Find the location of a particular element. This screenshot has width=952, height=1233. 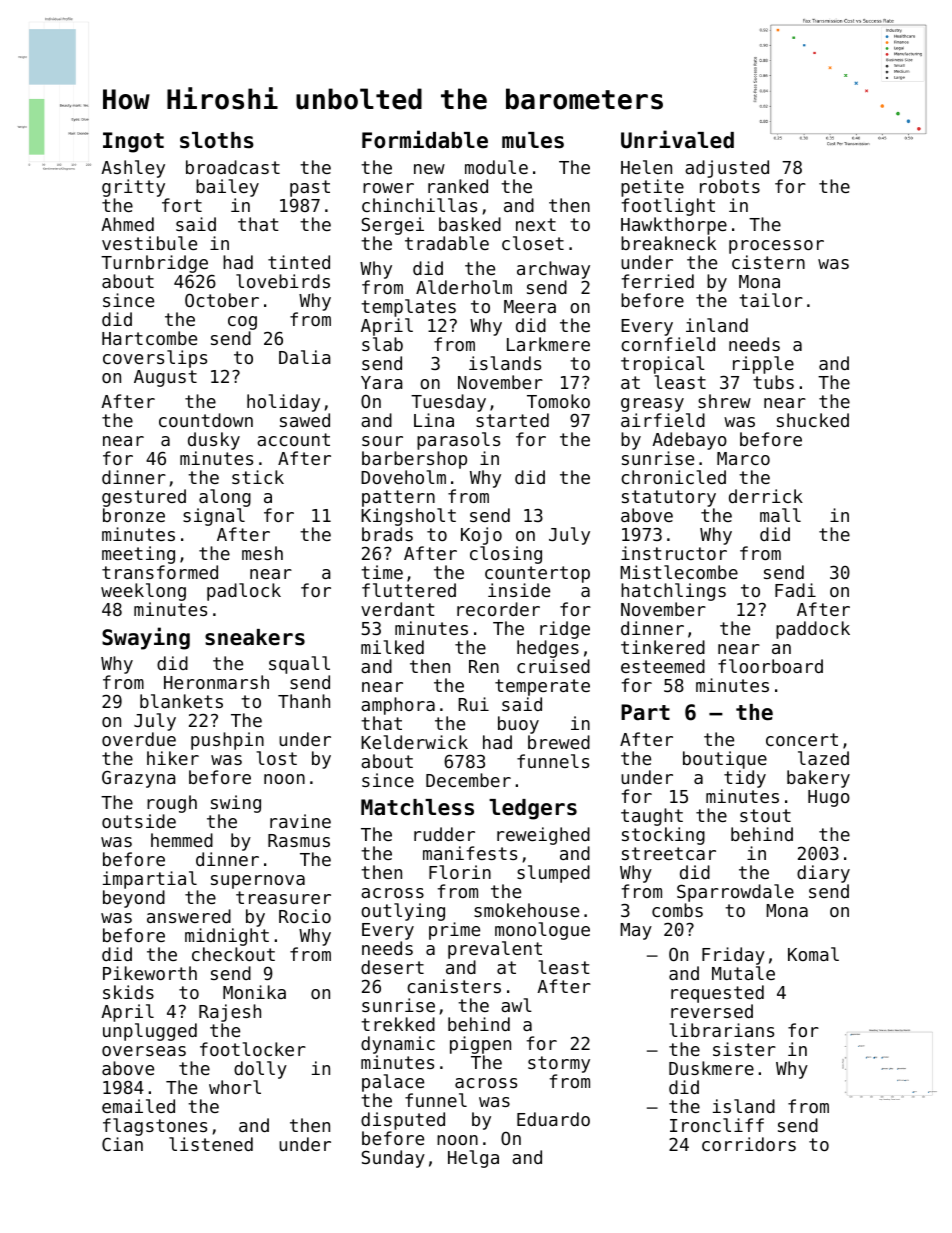

rudder is located at coordinates (444, 834).
